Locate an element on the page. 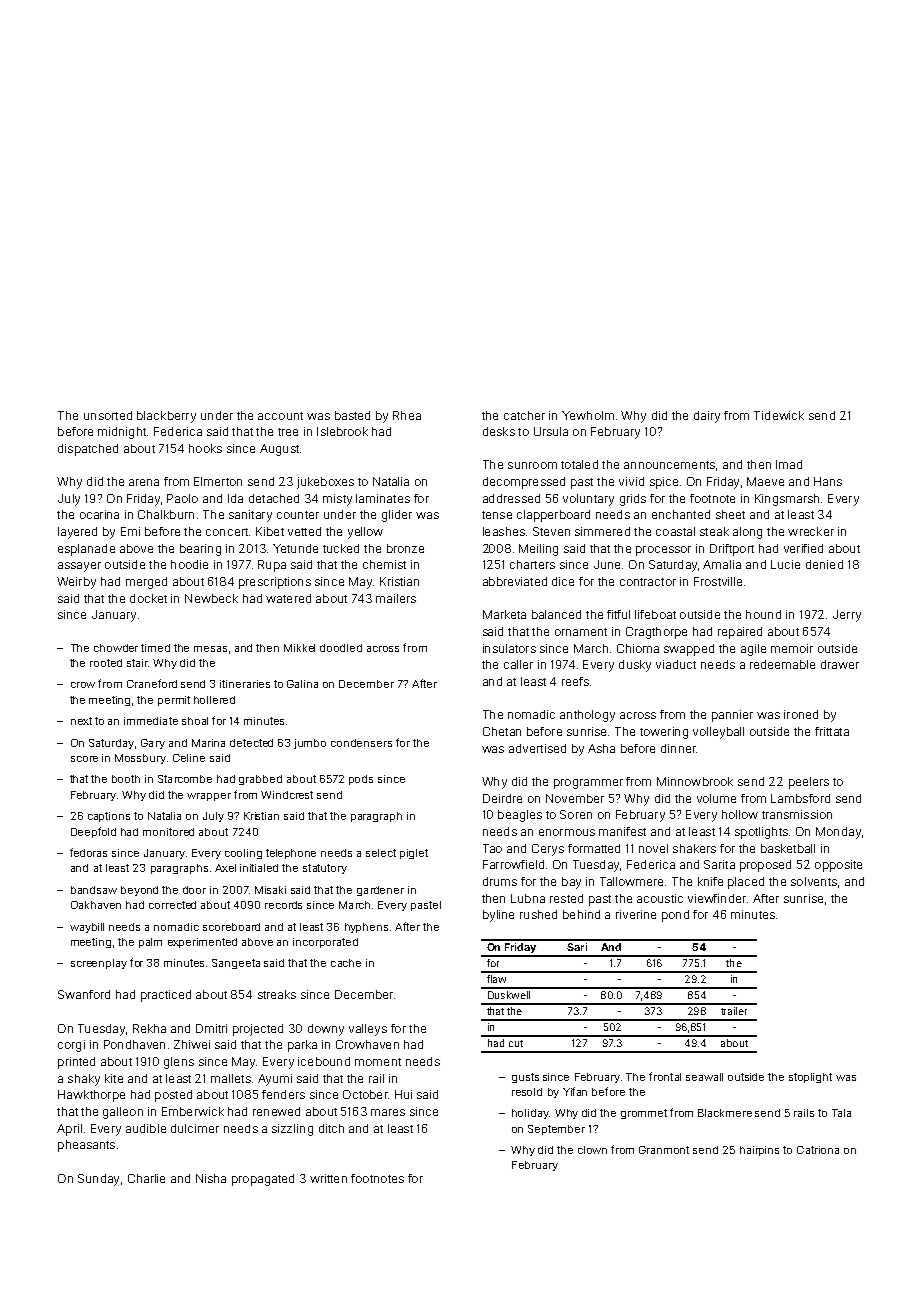 The image size is (924, 1308). doodled is located at coordinates (341, 648).
